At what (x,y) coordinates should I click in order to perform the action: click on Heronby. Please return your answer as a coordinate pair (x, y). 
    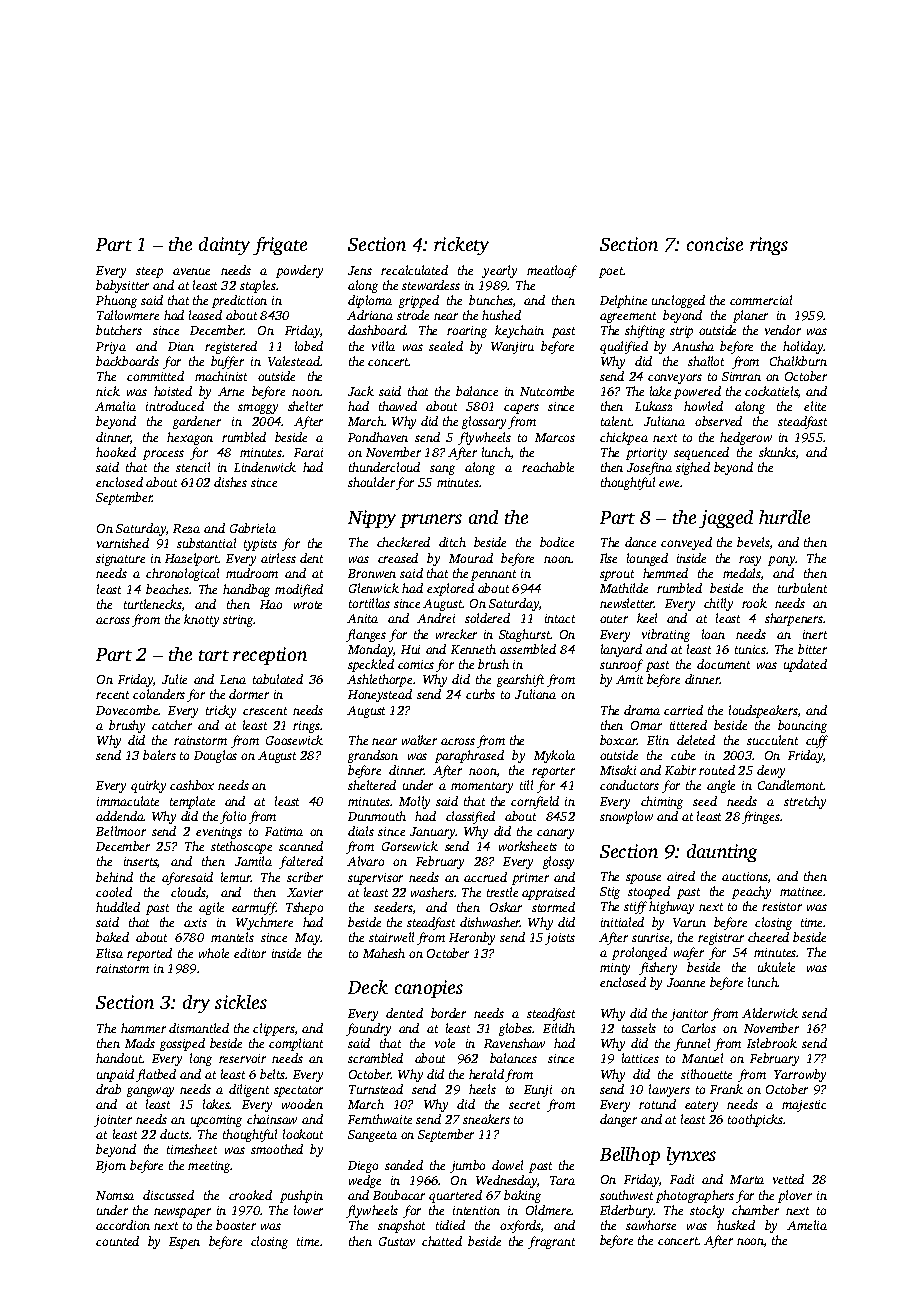
    Looking at the image, I should click on (472, 938).
